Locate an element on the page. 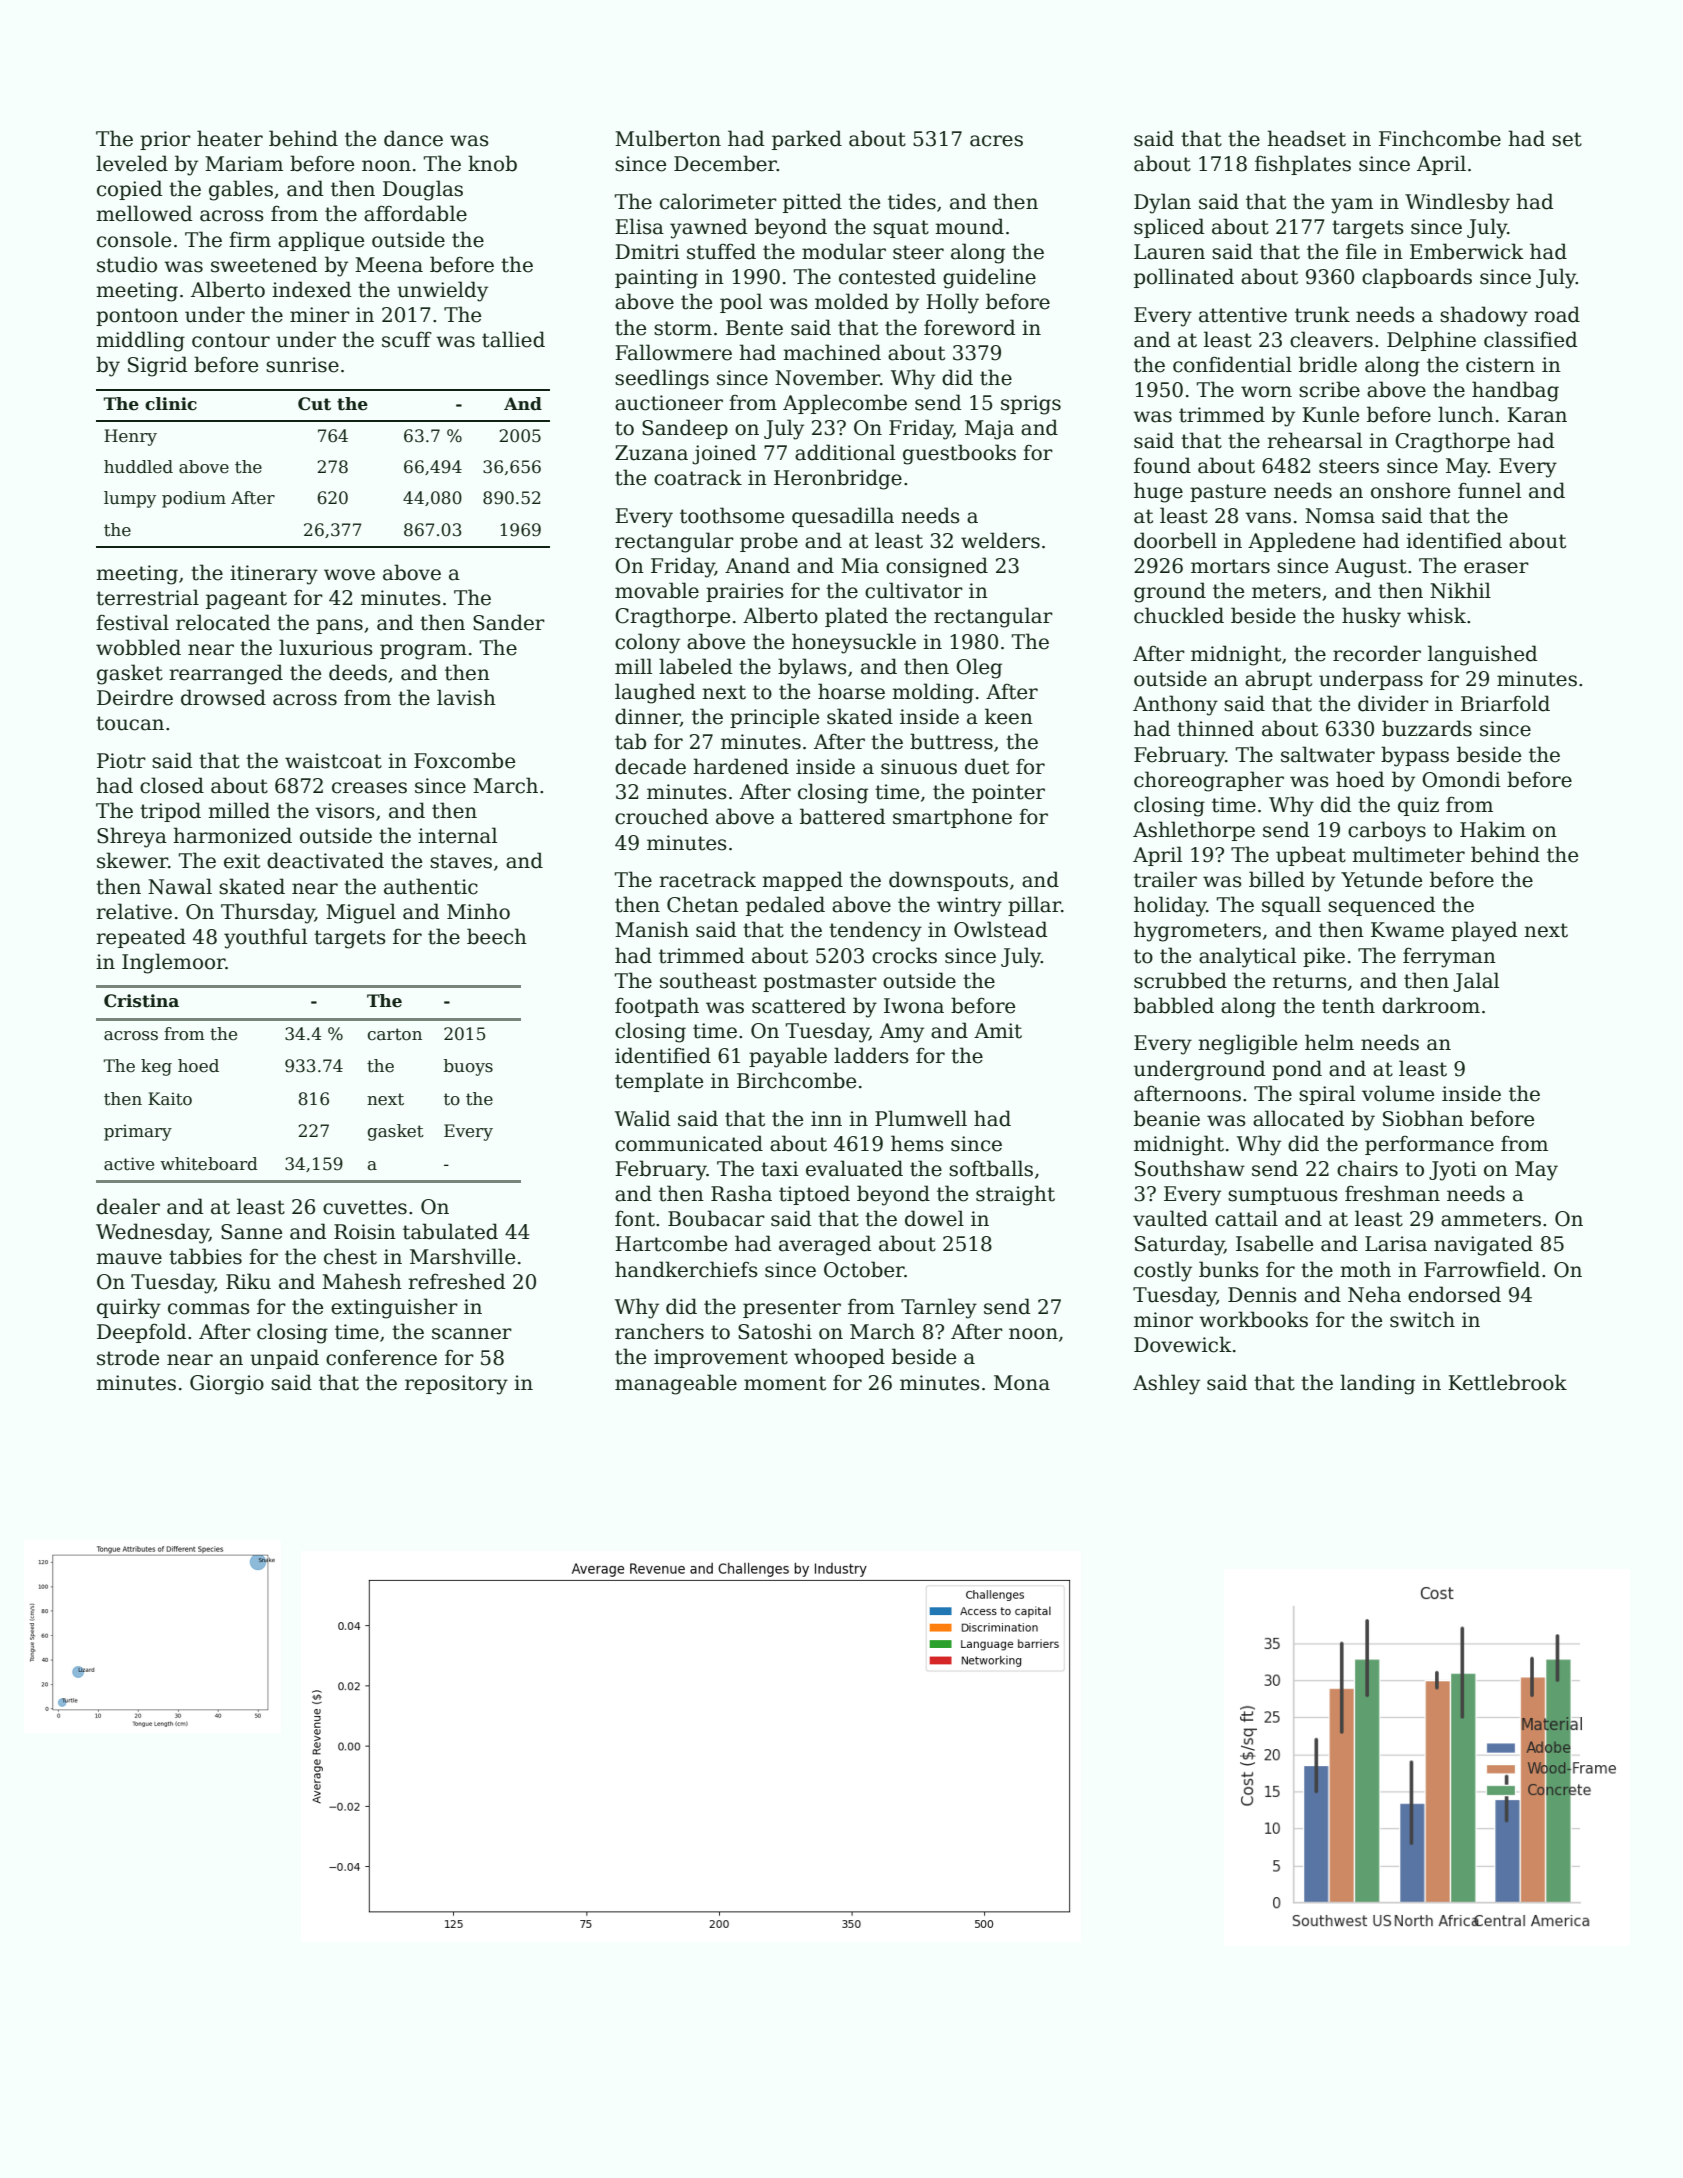 The height and width of the image is (2178, 1683). keg is located at coordinates (156, 1067).
